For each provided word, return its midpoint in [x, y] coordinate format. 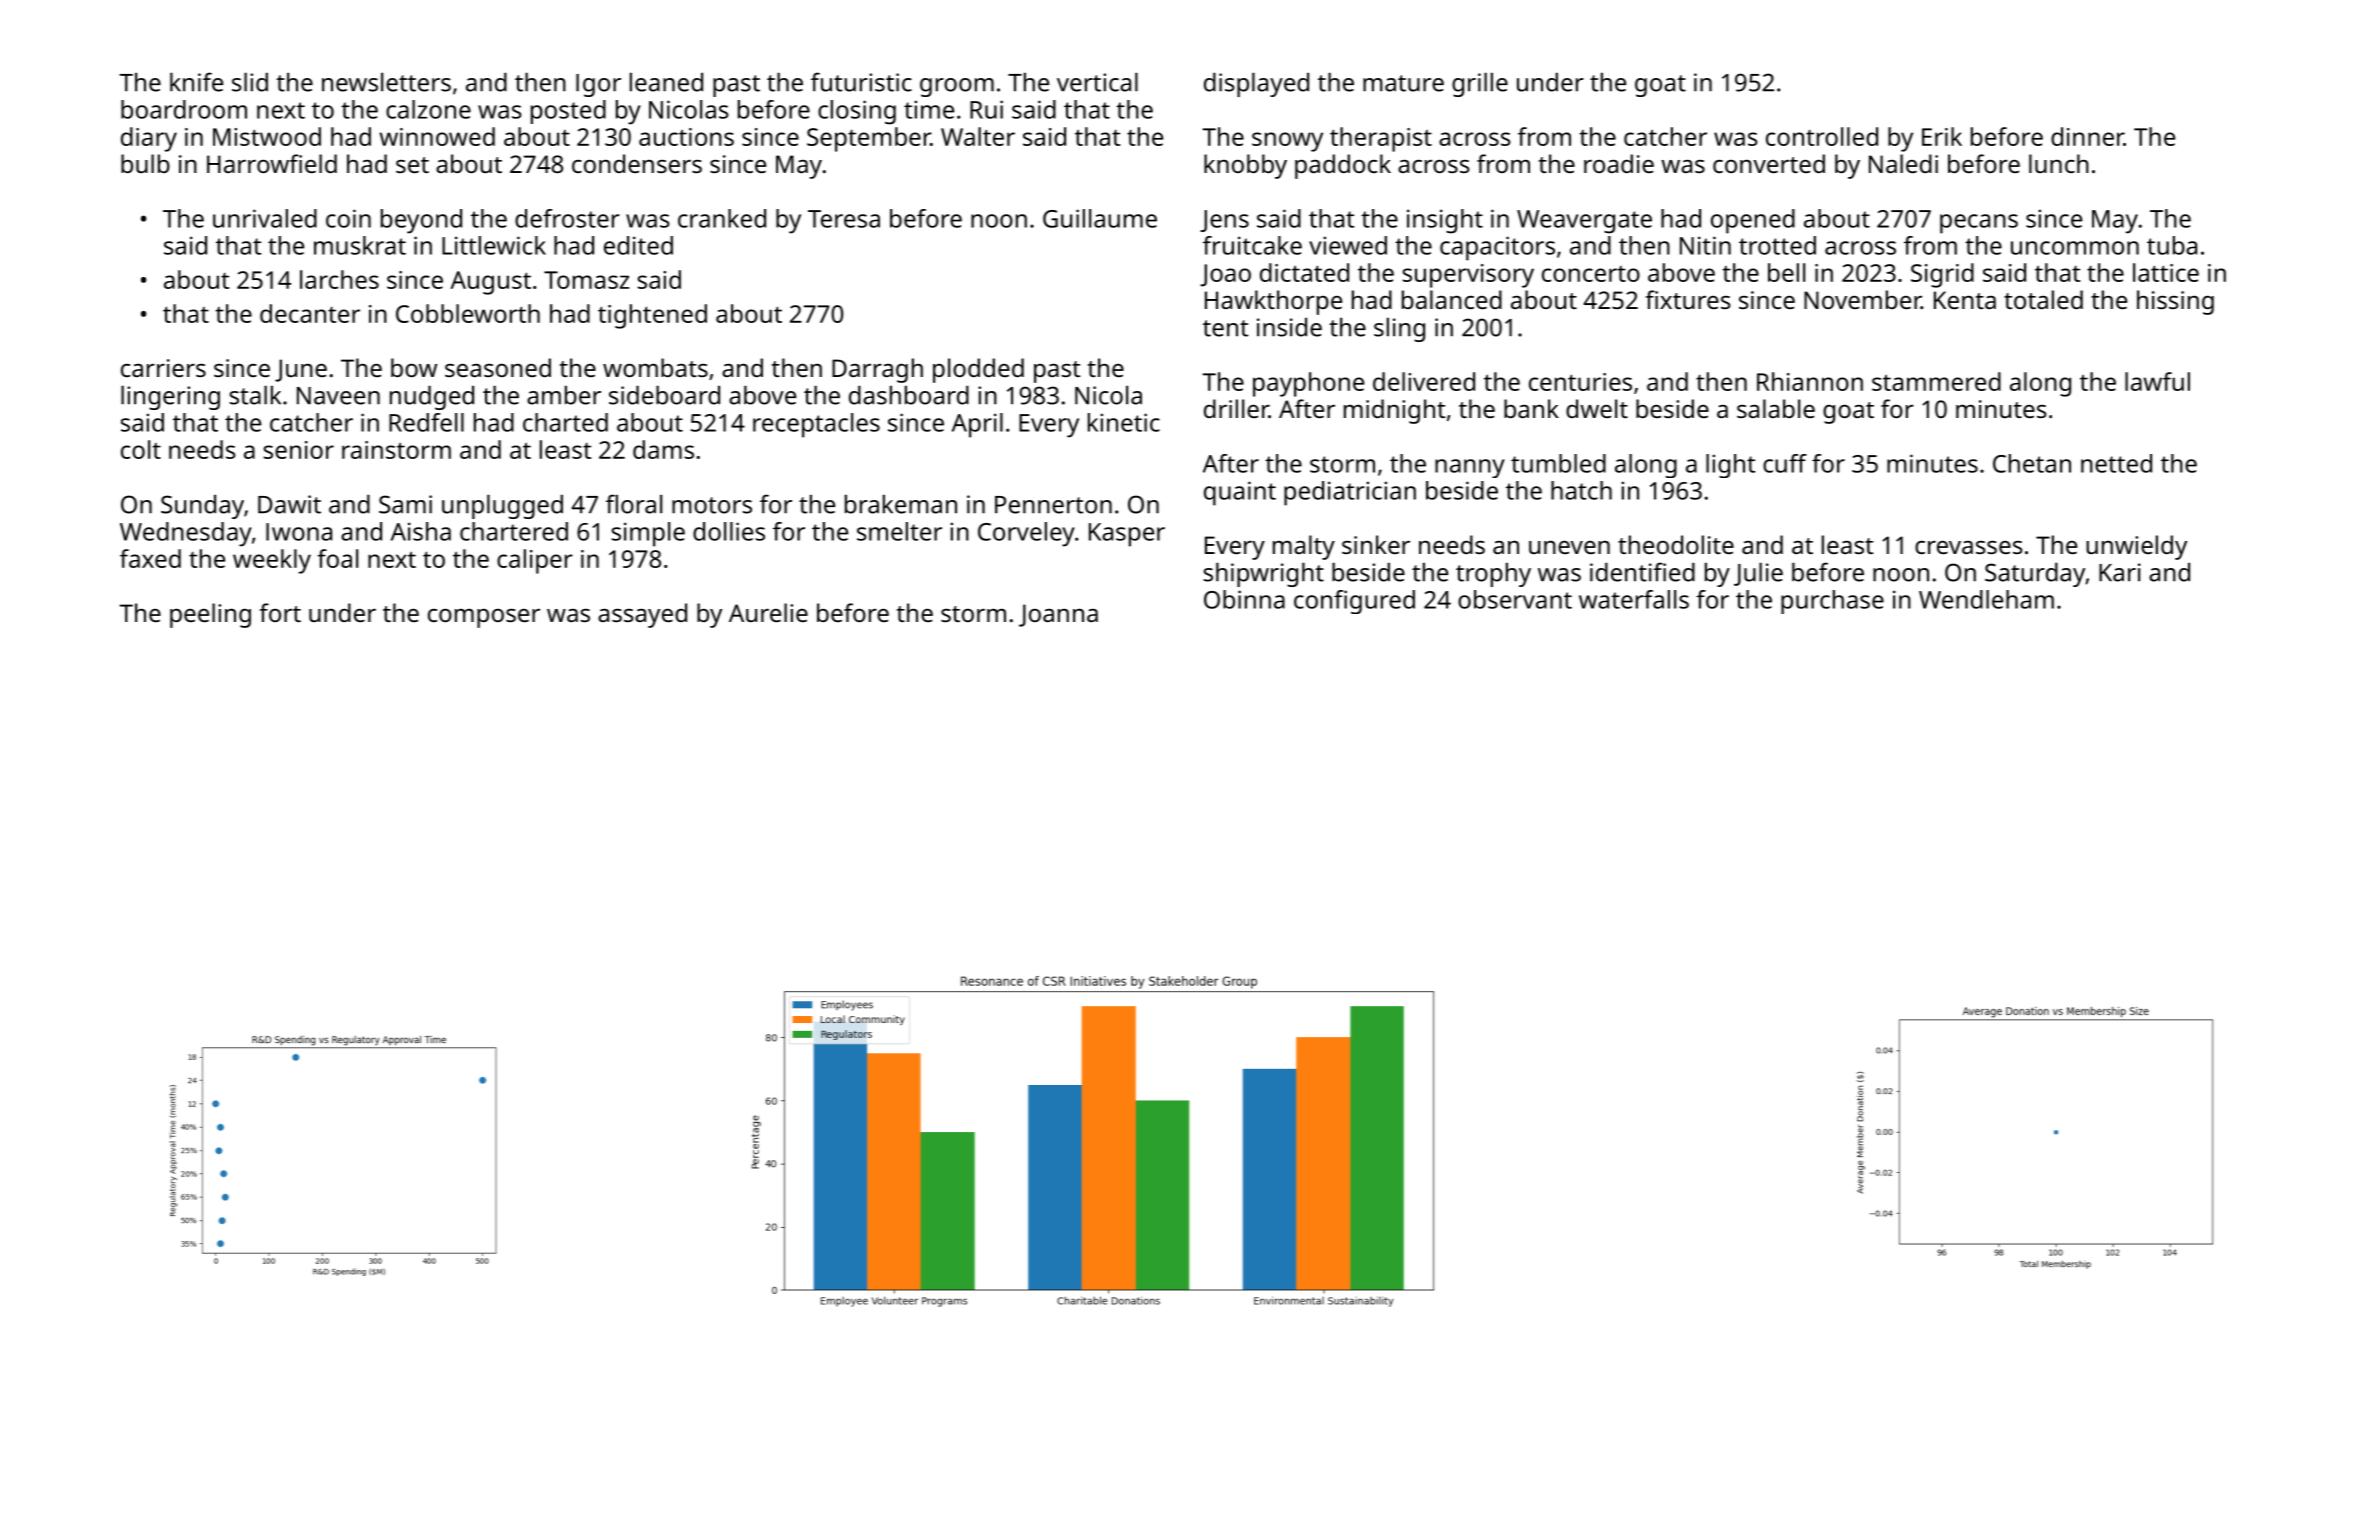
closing [857, 112]
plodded [978, 370]
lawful [2157, 381]
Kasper [1127, 535]
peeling [210, 615]
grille [1480, 85]
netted [2116, 463]
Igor [598, 85]
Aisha [421, 531]
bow [414, 367]
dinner [2087, 136]
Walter [978, 136]
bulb [145, 163]
